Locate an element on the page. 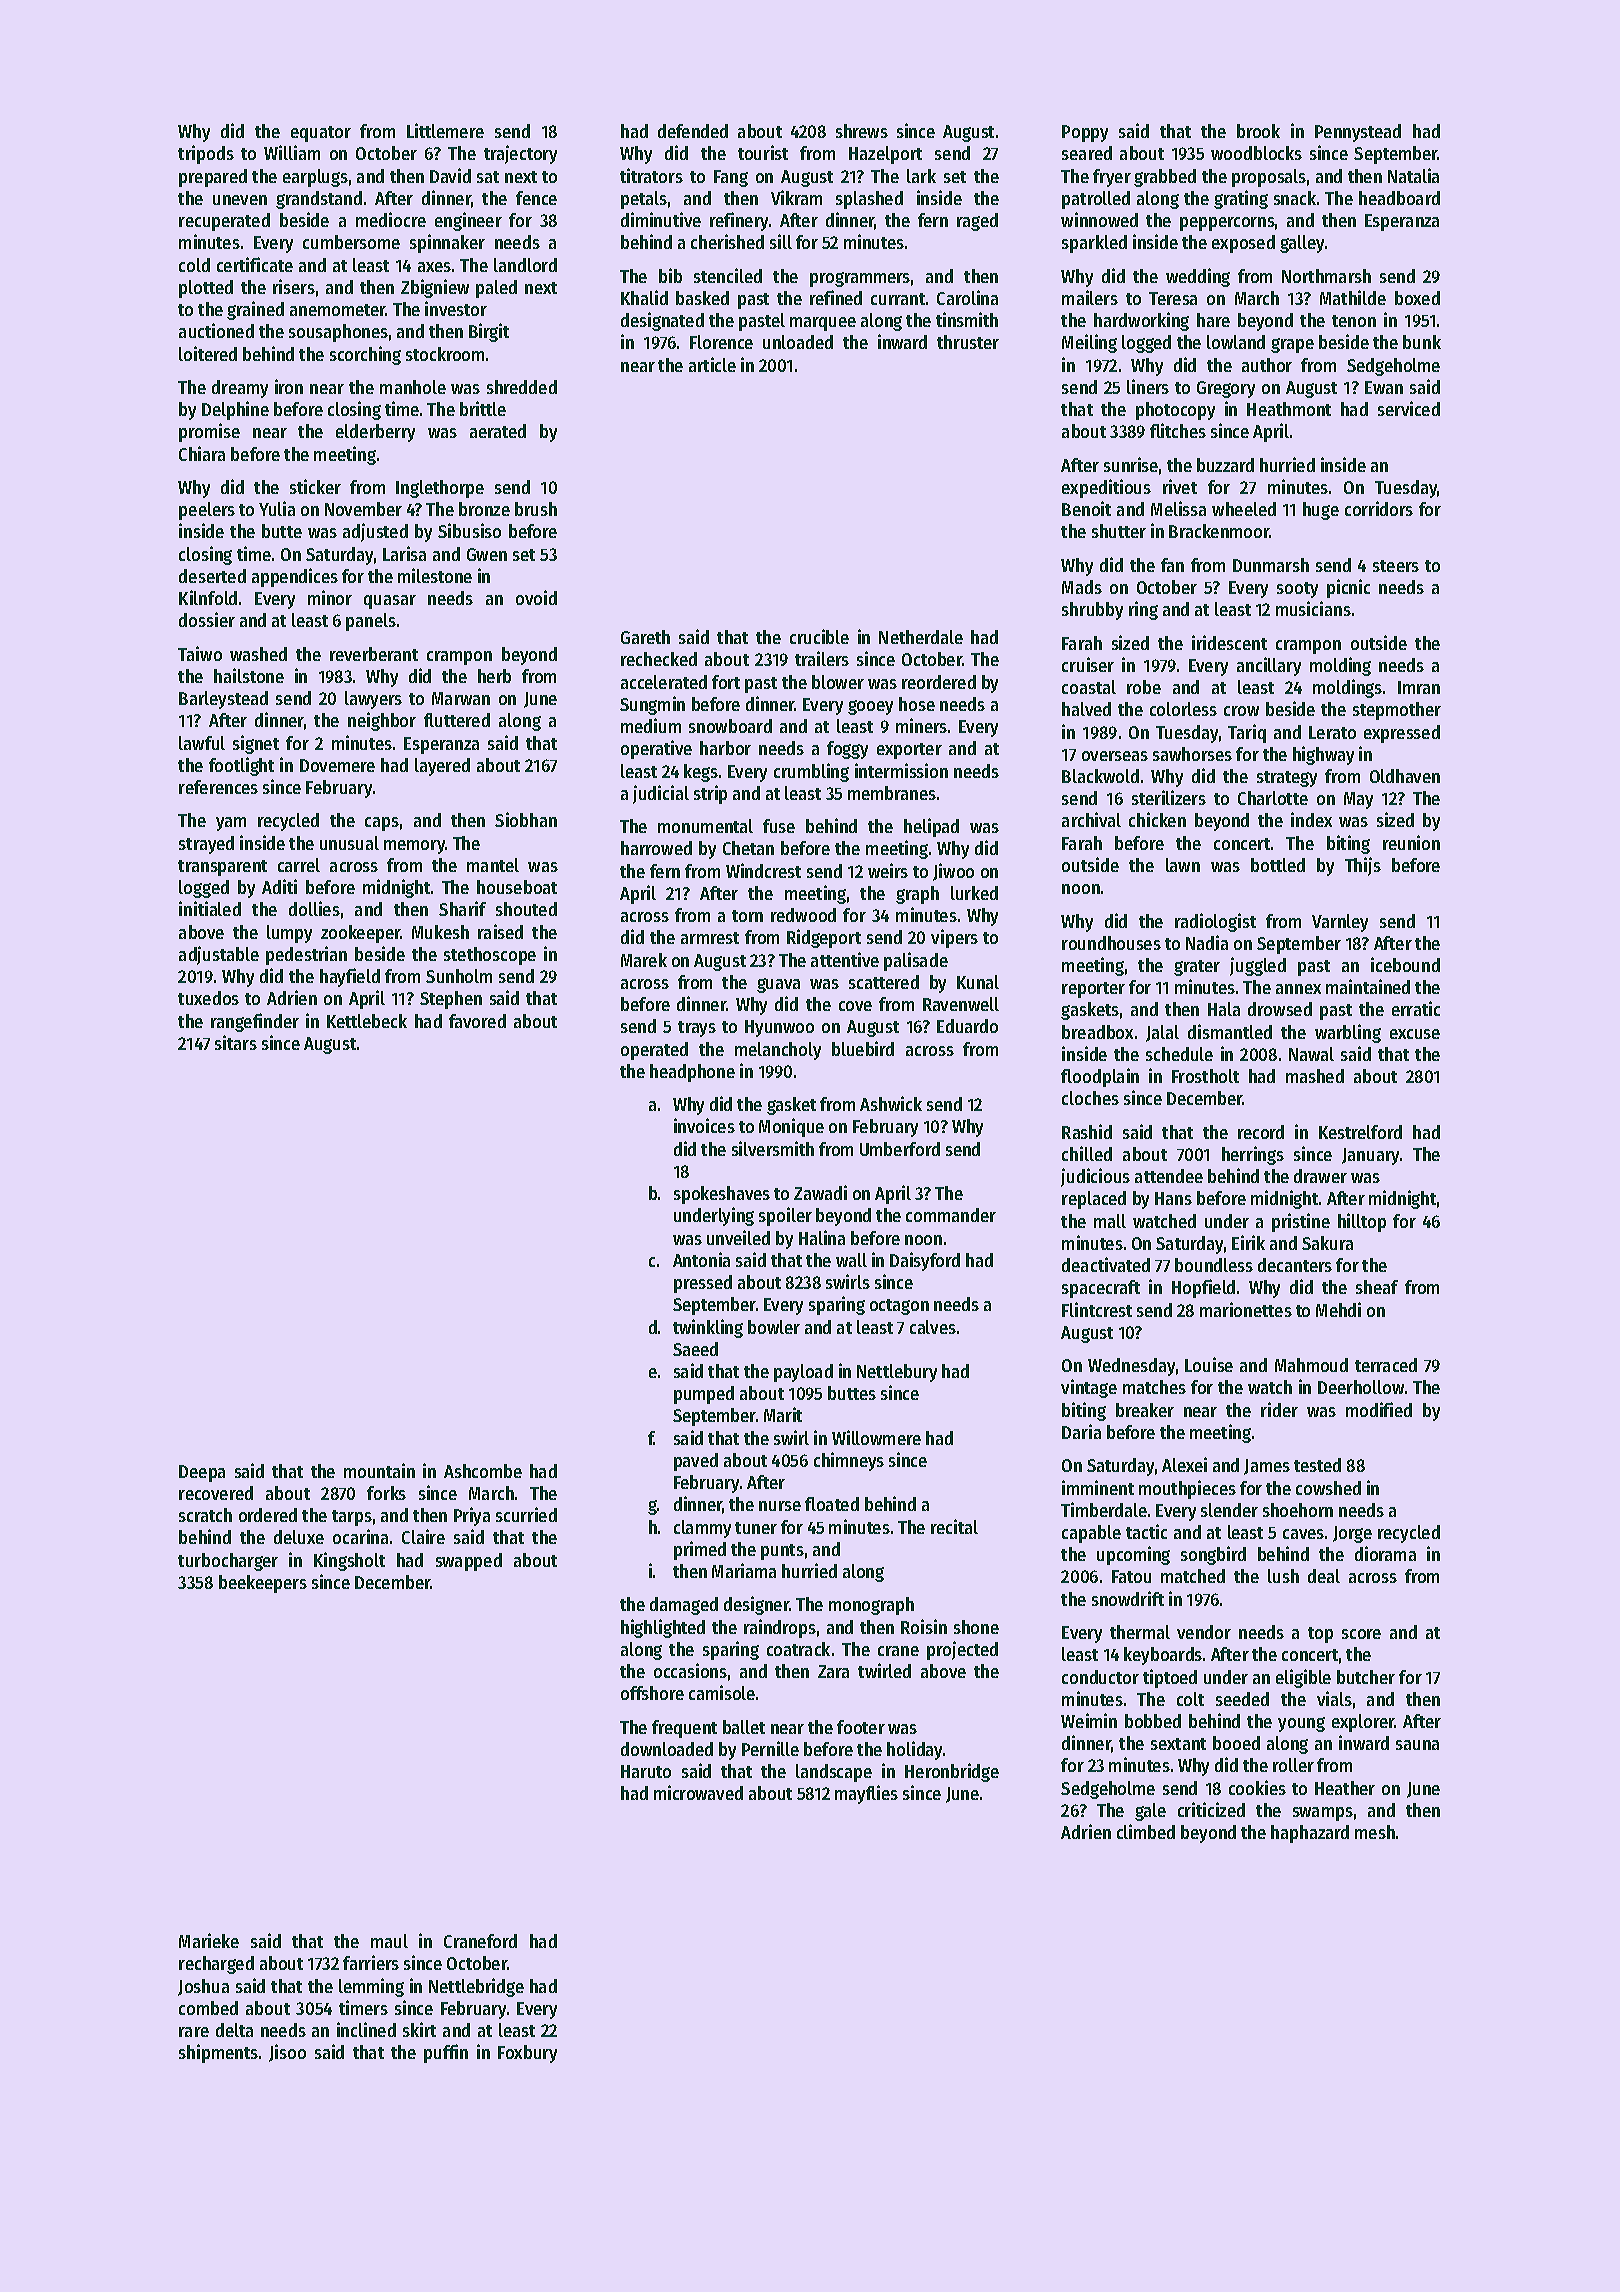 This document has width=1620, height=2292. melancholy is located at coordinates (778, 1051).
